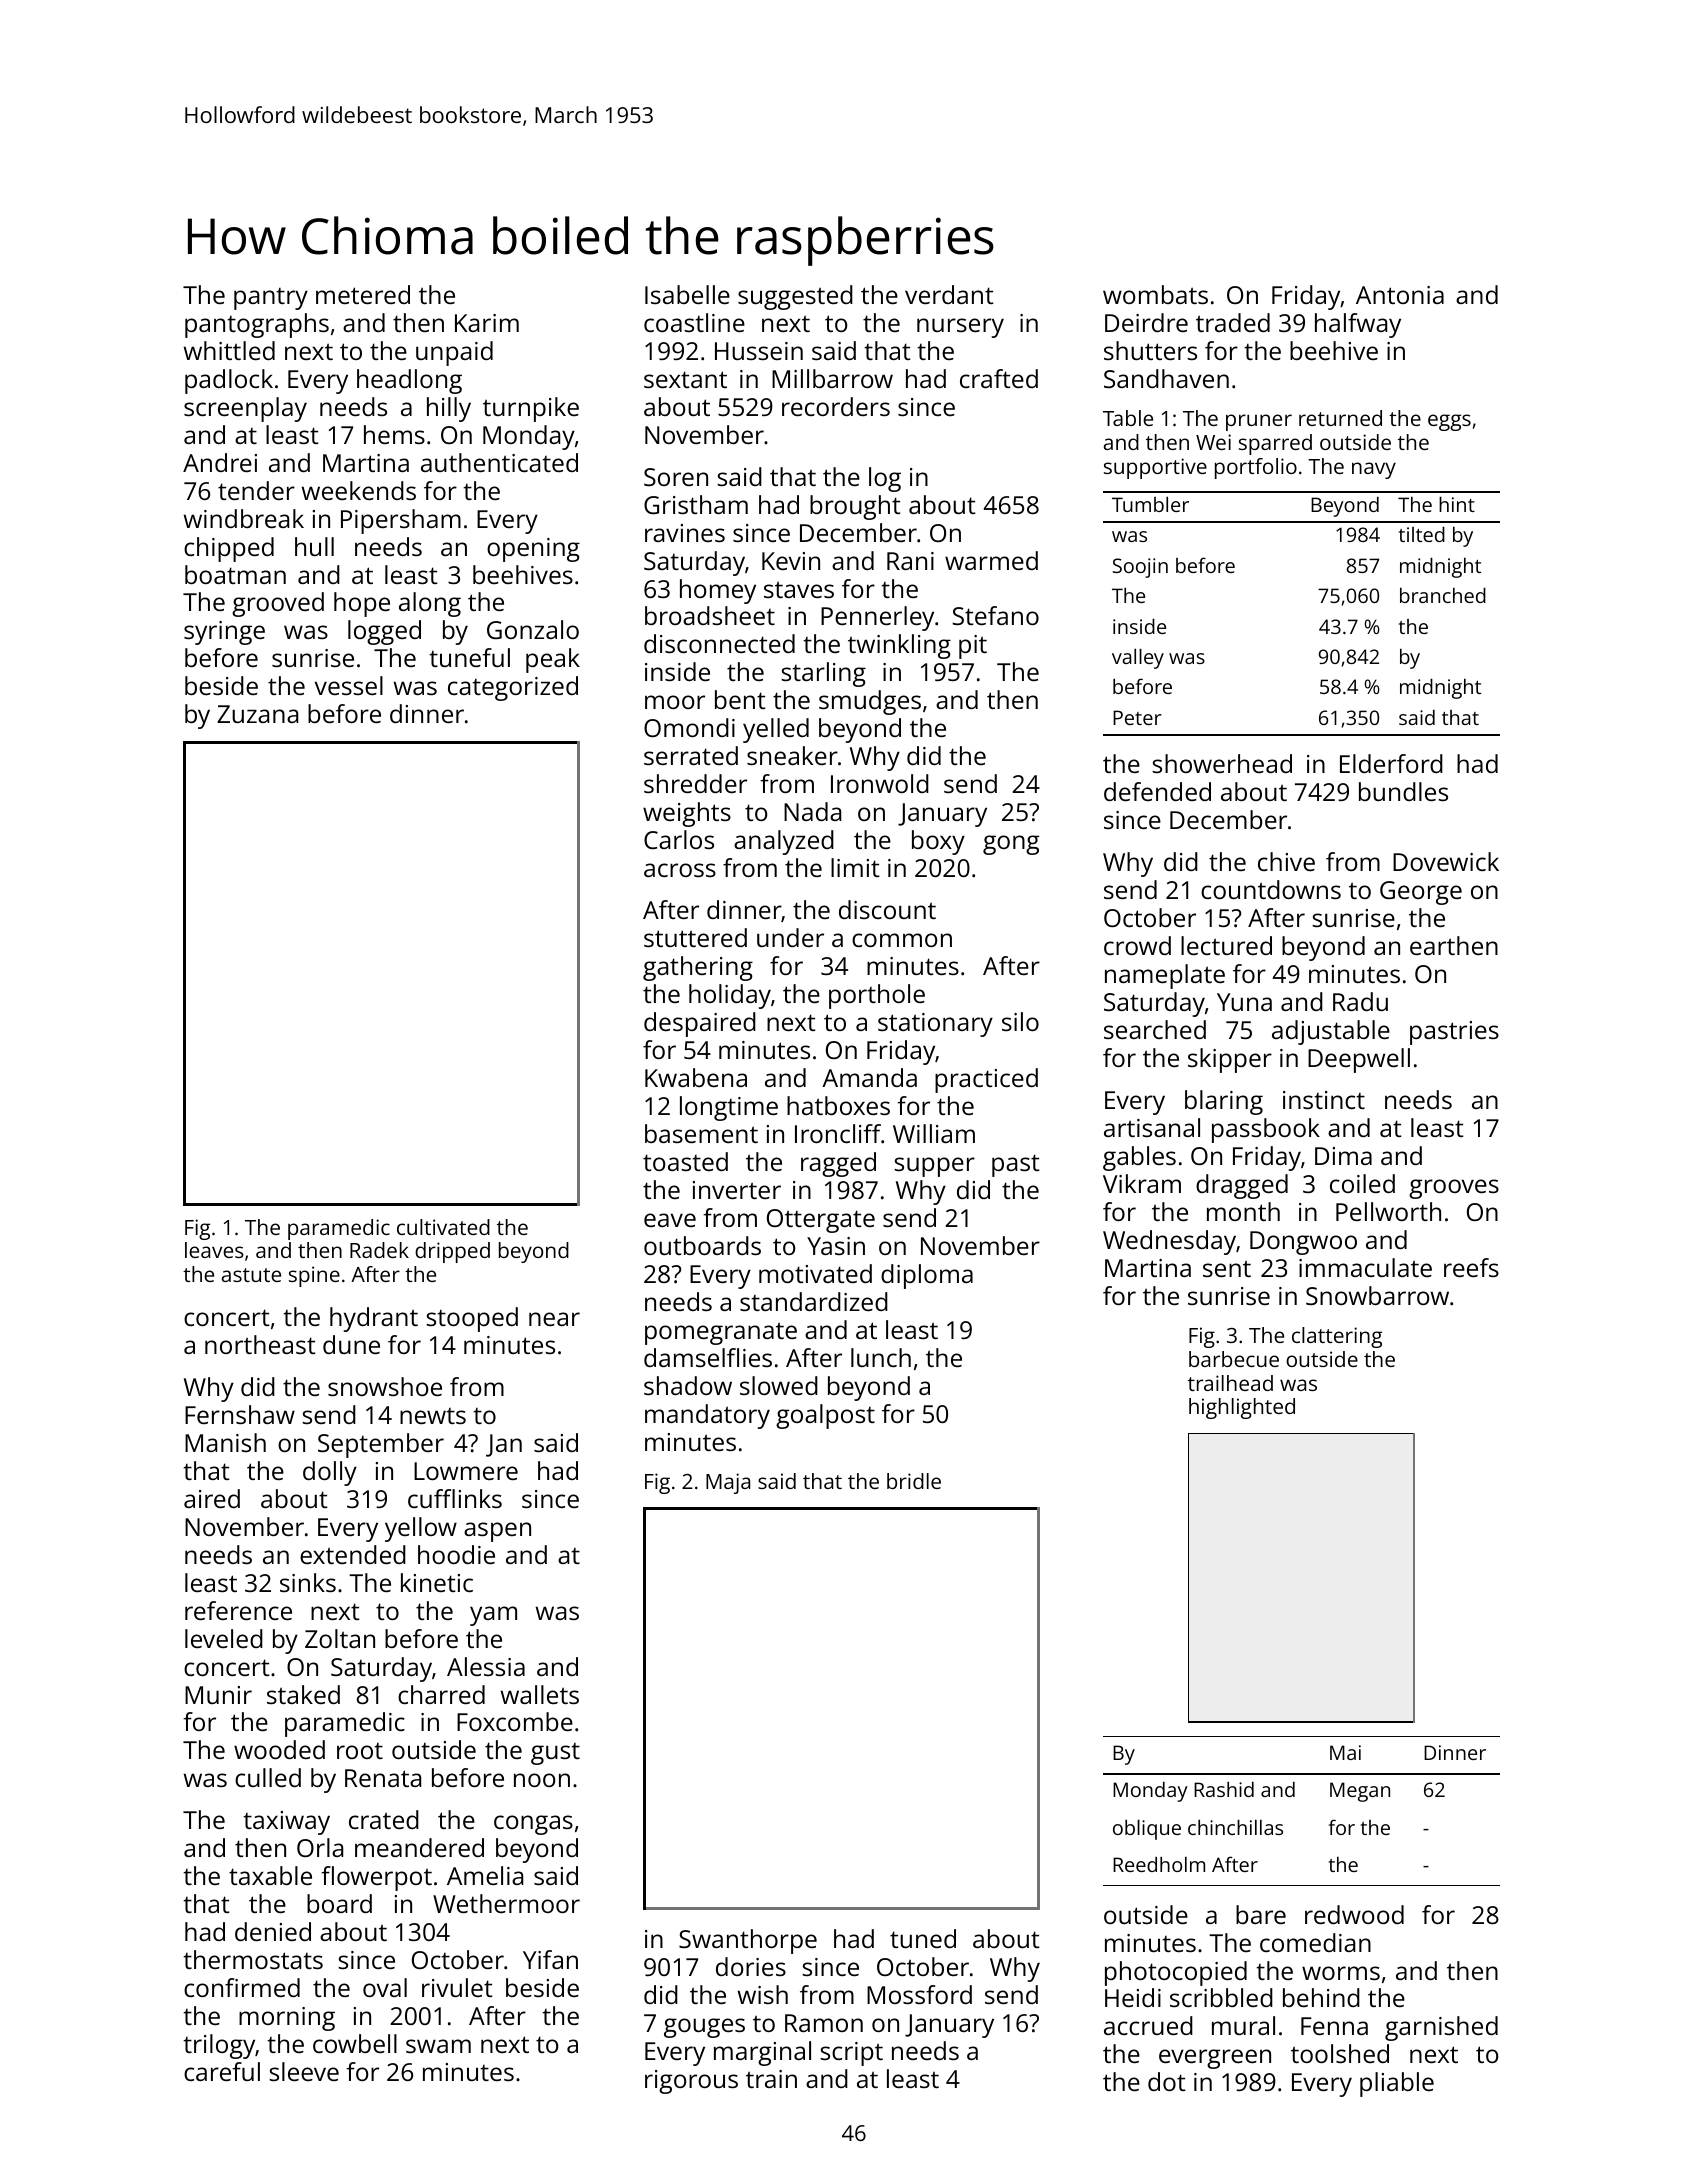 Image resolution: width=1683 pixels, height=2178 pixels. What do you see at coordinates (555, 1754) in the image?
I see `gust` at bounding box center [555, 1754].
